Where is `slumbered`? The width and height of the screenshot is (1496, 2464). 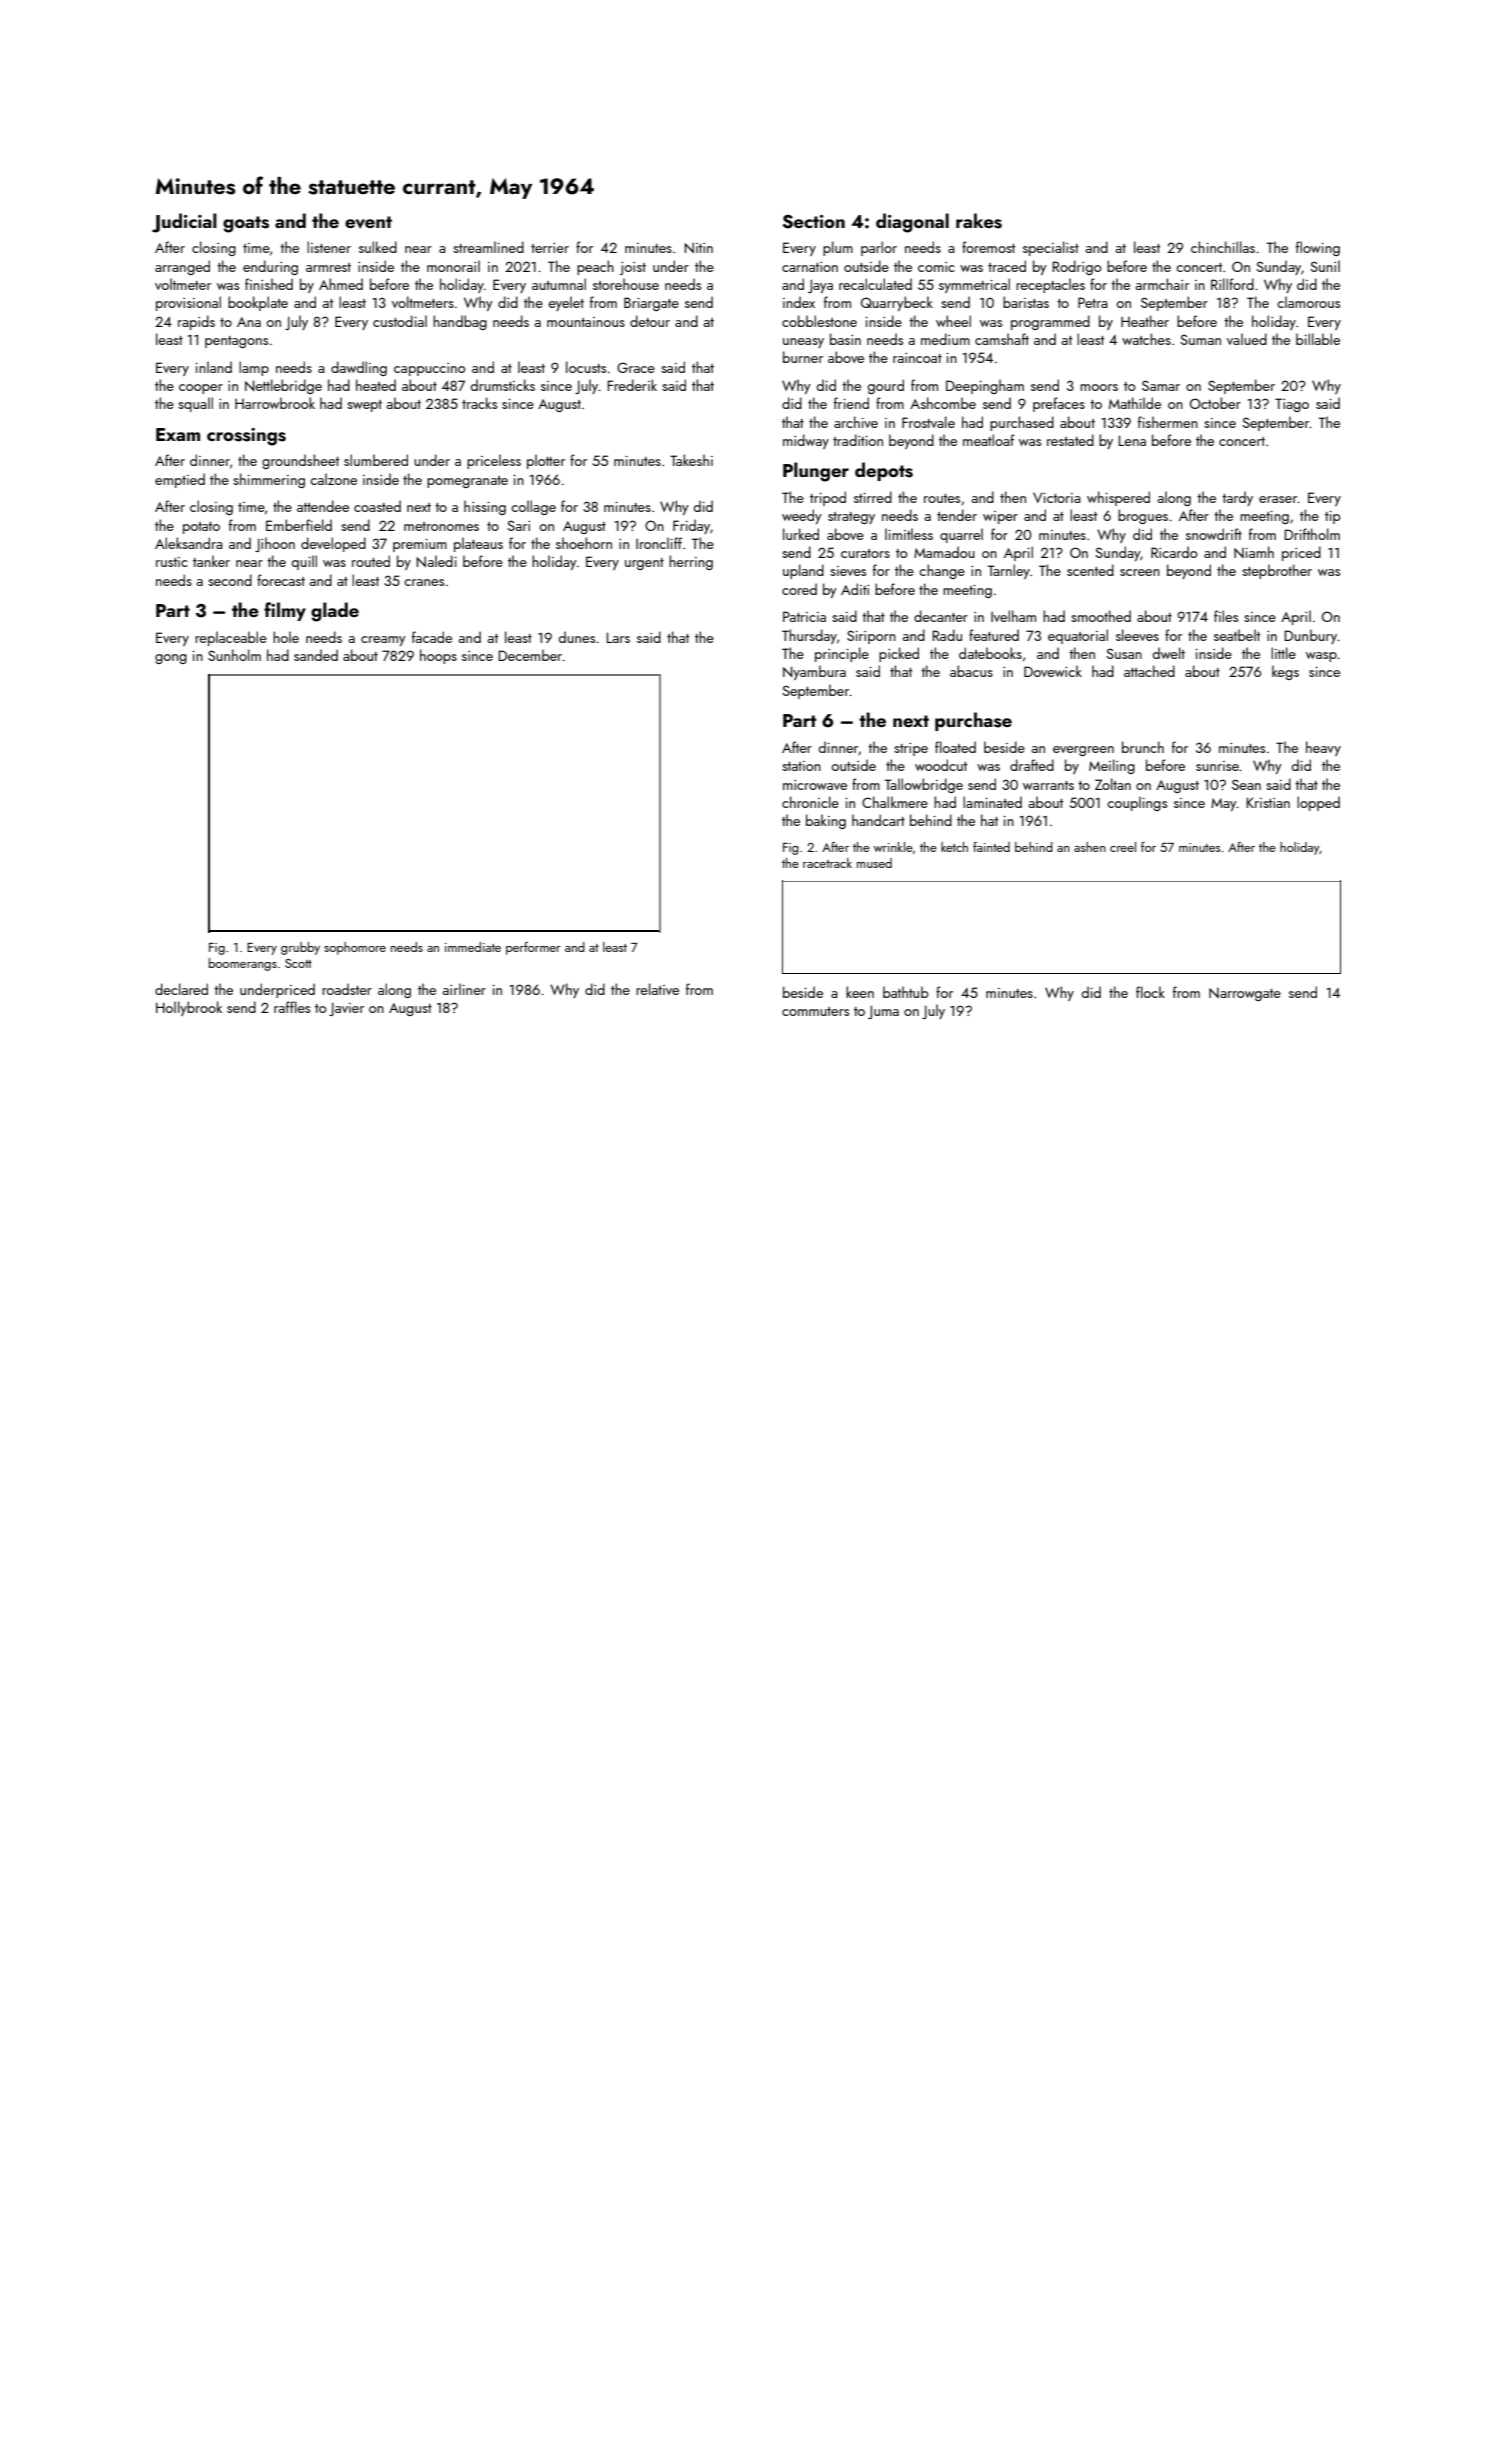
slumbered is located at coordinates (376, 460).
